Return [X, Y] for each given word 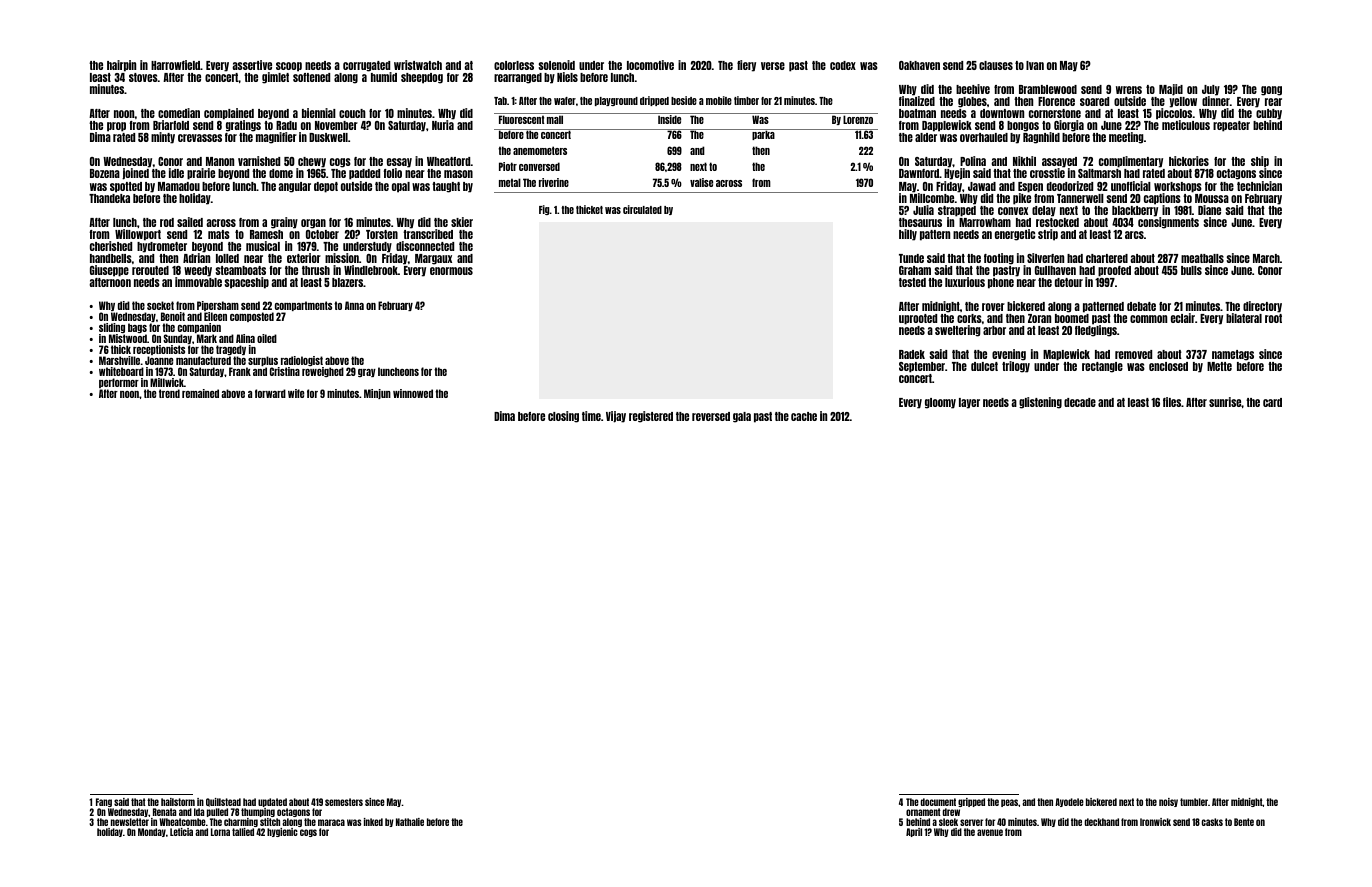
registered [651, 417]
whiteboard [121, 371]
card [1272, 402]
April [914, 832]
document [938, 802]
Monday [152, 832]
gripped [971, 802]
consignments [1168, 223]
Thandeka [109, 198]
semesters [344, 802]
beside [684, 100]
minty [163, 138]
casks [1212, 822]
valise [701, 182]
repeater [1231, 126]
